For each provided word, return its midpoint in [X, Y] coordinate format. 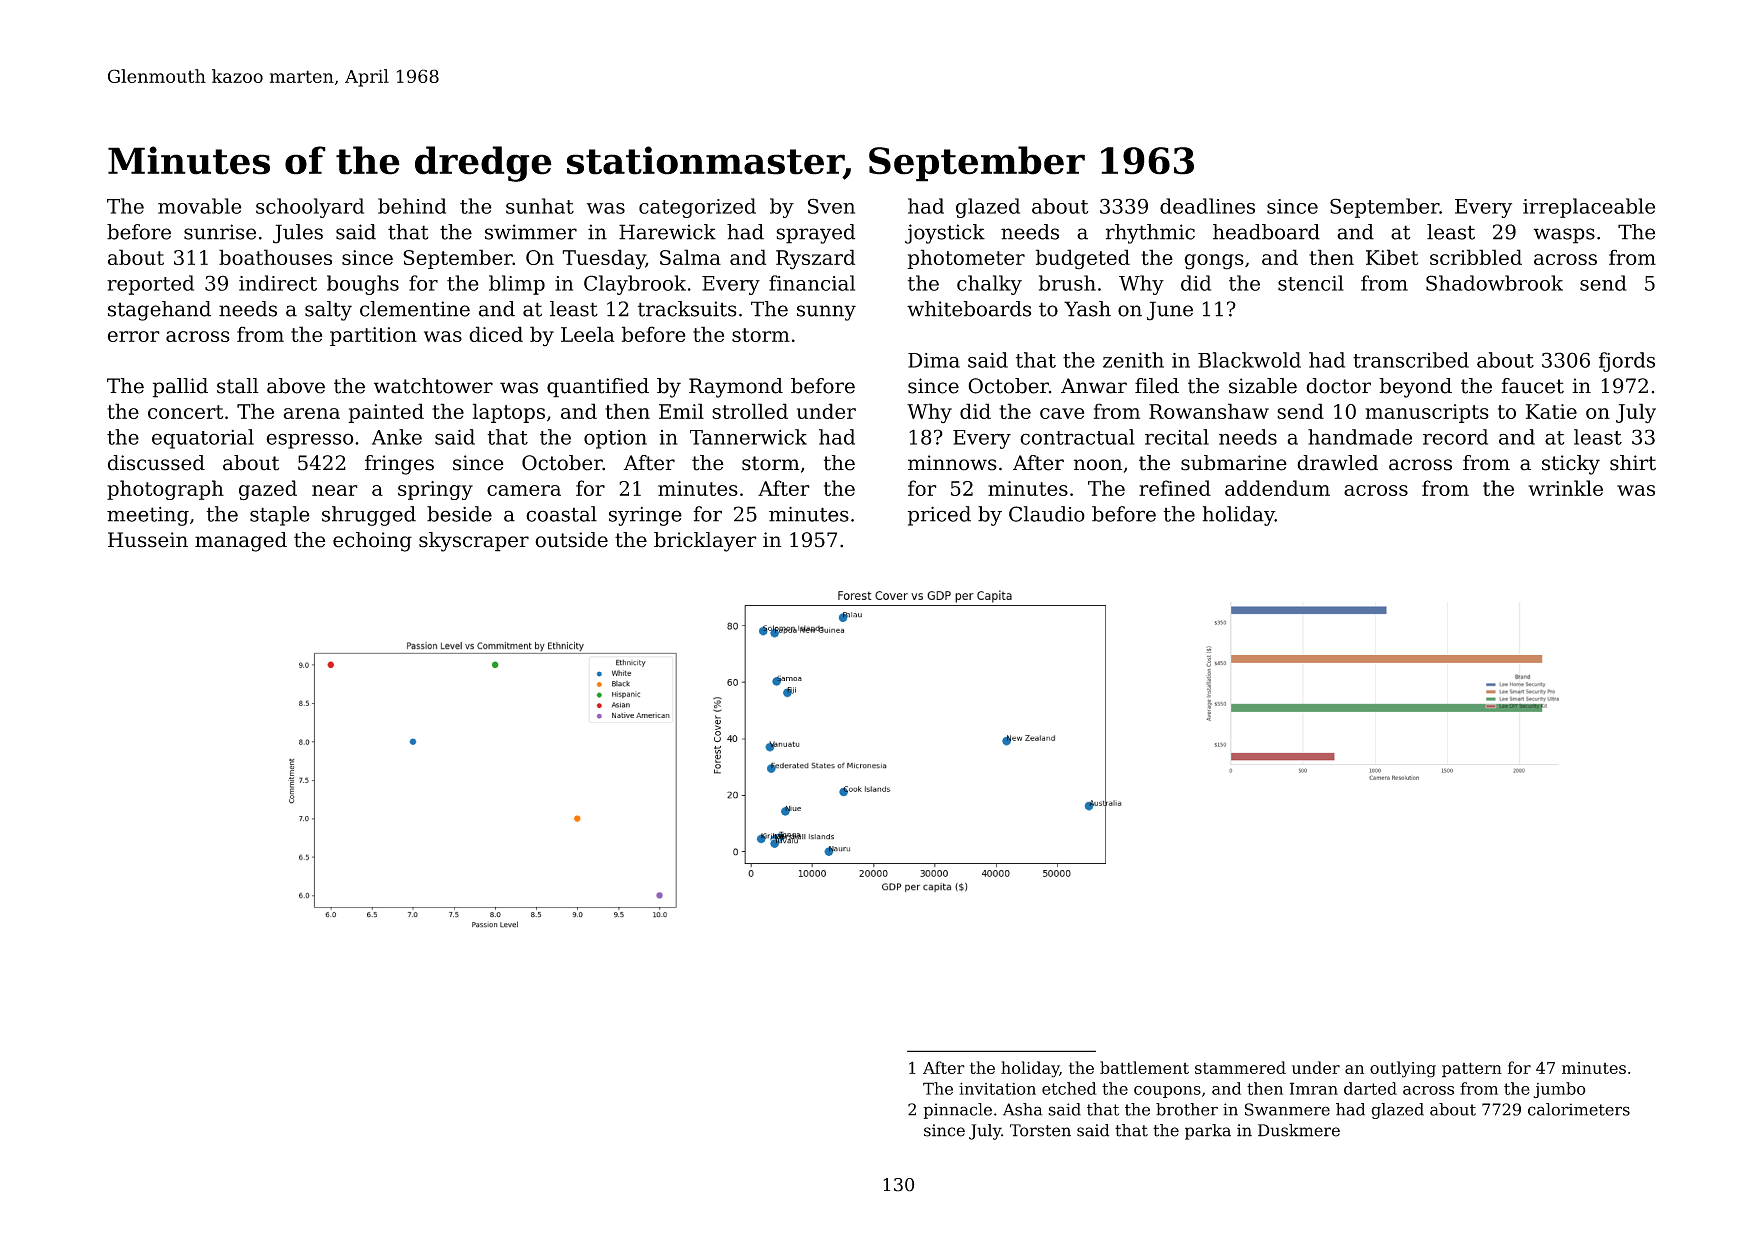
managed [241, 542]
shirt [1633, 463]
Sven [831, 206]
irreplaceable [1589, 208]
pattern [1472, 1070]
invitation [997, 1088]
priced [939, 516]
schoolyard [310, 208]
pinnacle [958, 1111]
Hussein [148, 540]
